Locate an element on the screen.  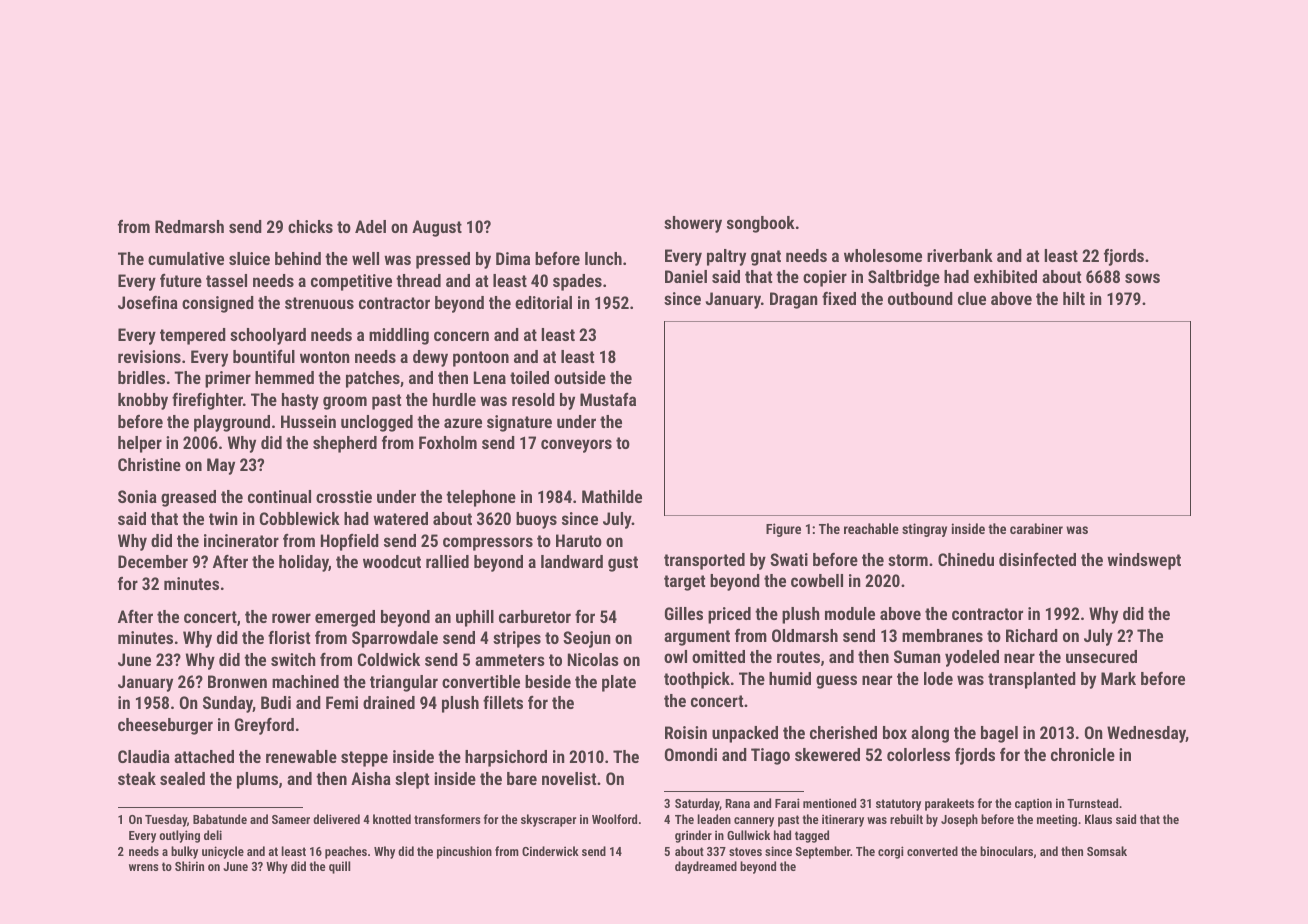
sows is located at coordinates (1142, 278).
